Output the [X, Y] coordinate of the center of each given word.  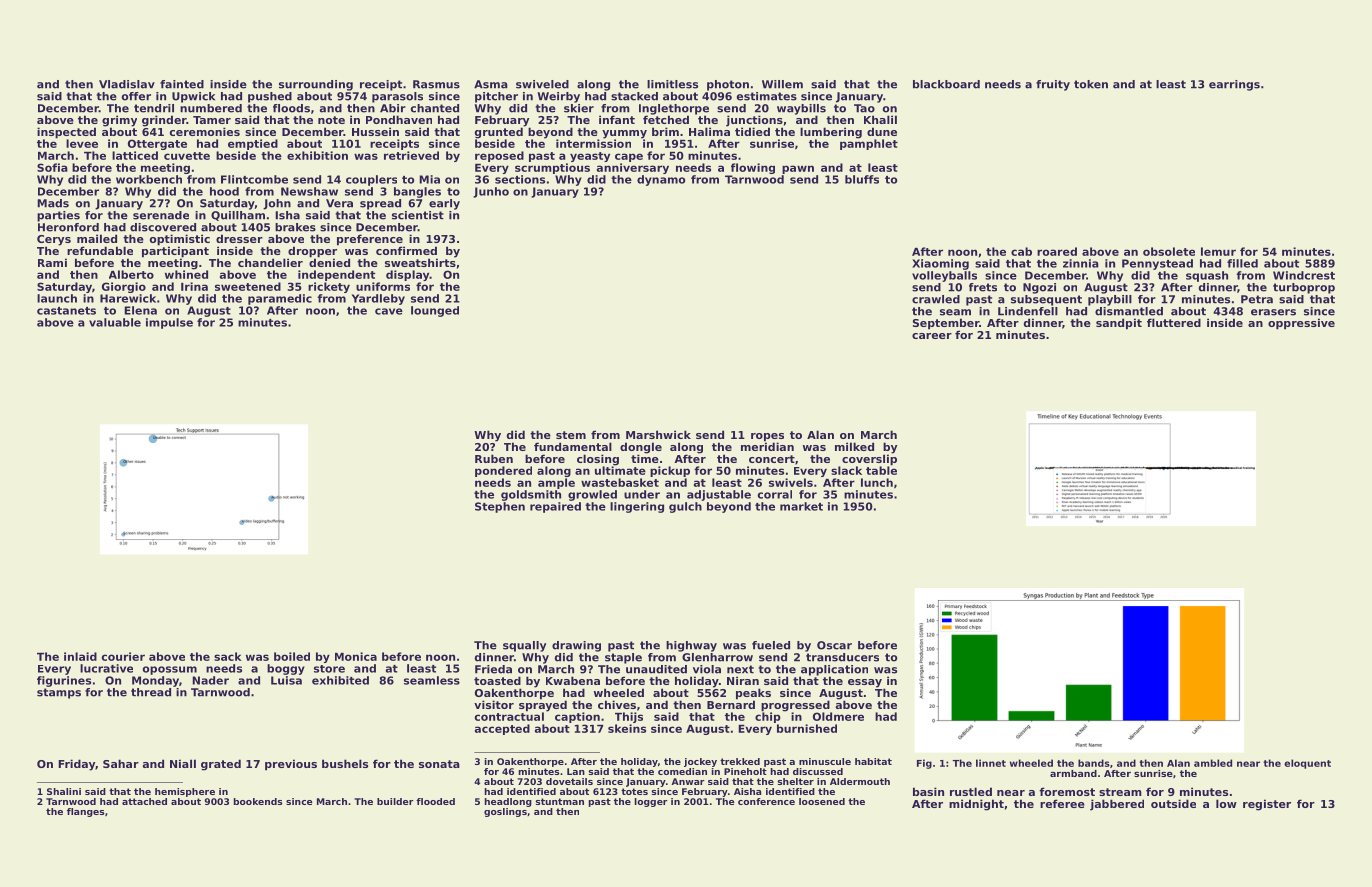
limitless [672, 84]
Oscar [834, 645]
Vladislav [127, 84]
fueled [771, 645]
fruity [1053, 85]
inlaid [80, 656]
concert [772, 459]
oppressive [1301, 324]
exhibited [340, 680]
